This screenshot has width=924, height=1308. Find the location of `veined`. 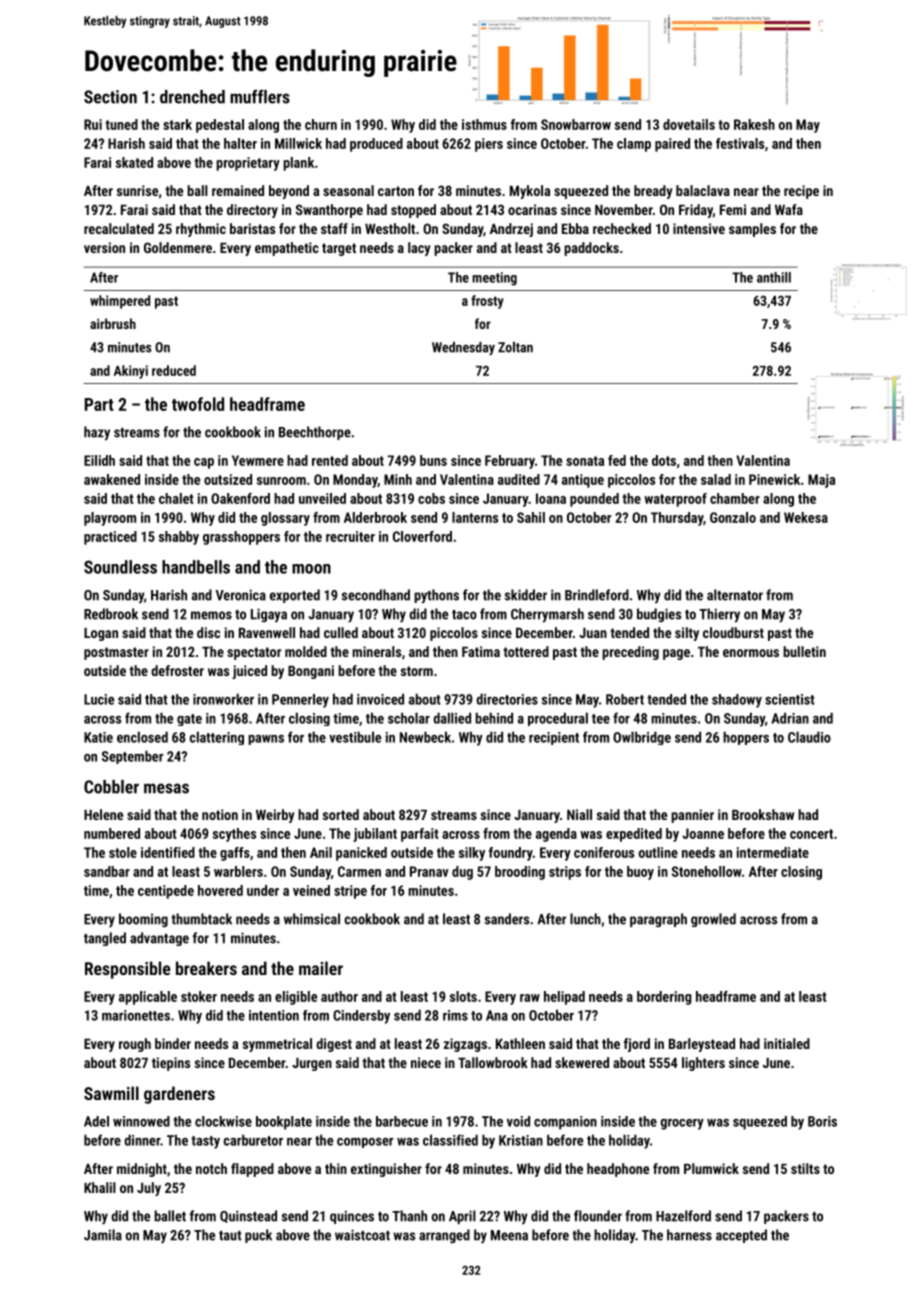

veined is located at coordinates (311, 890).
